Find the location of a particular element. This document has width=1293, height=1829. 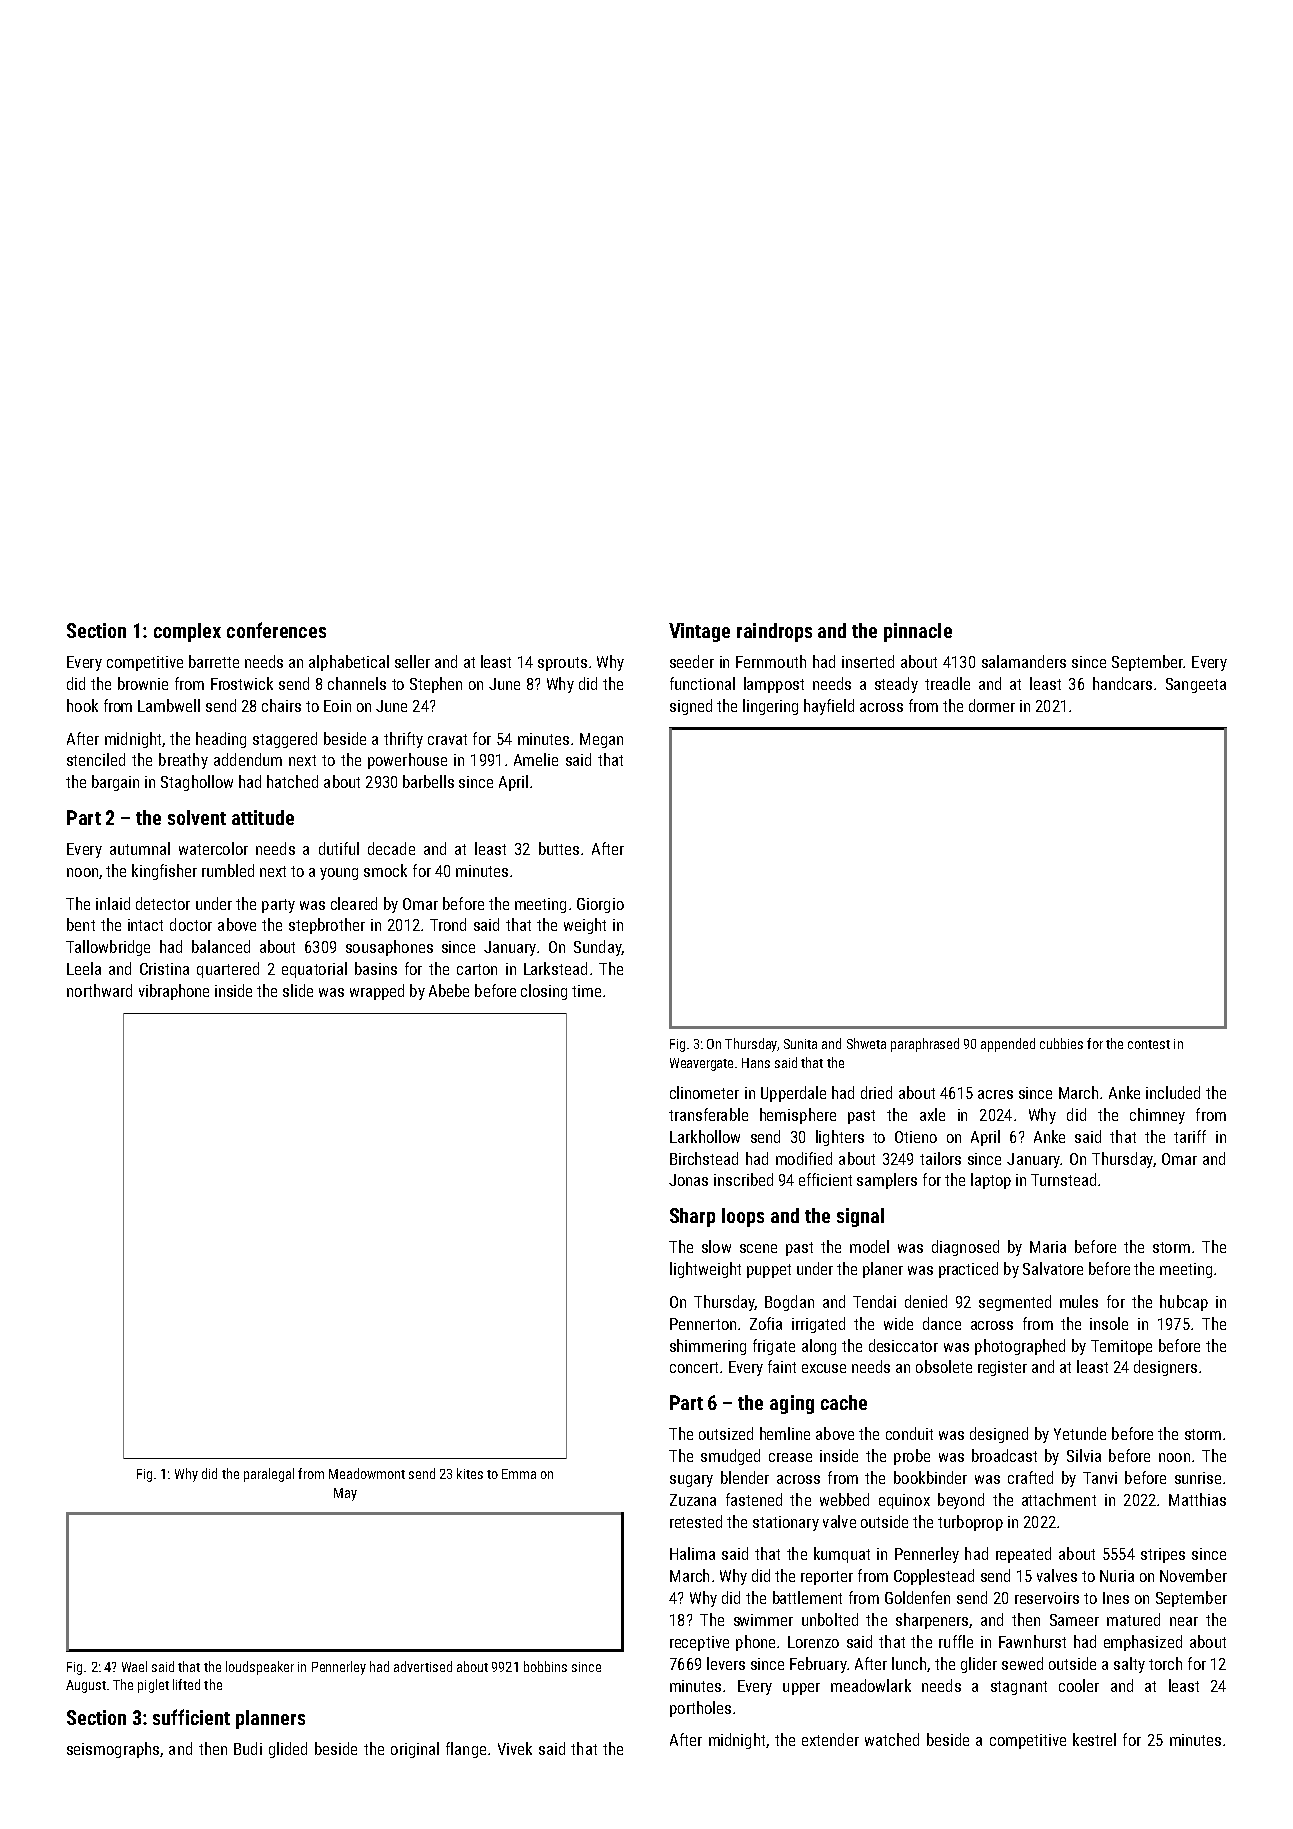

bargain is located at coordinates (115, 783).
